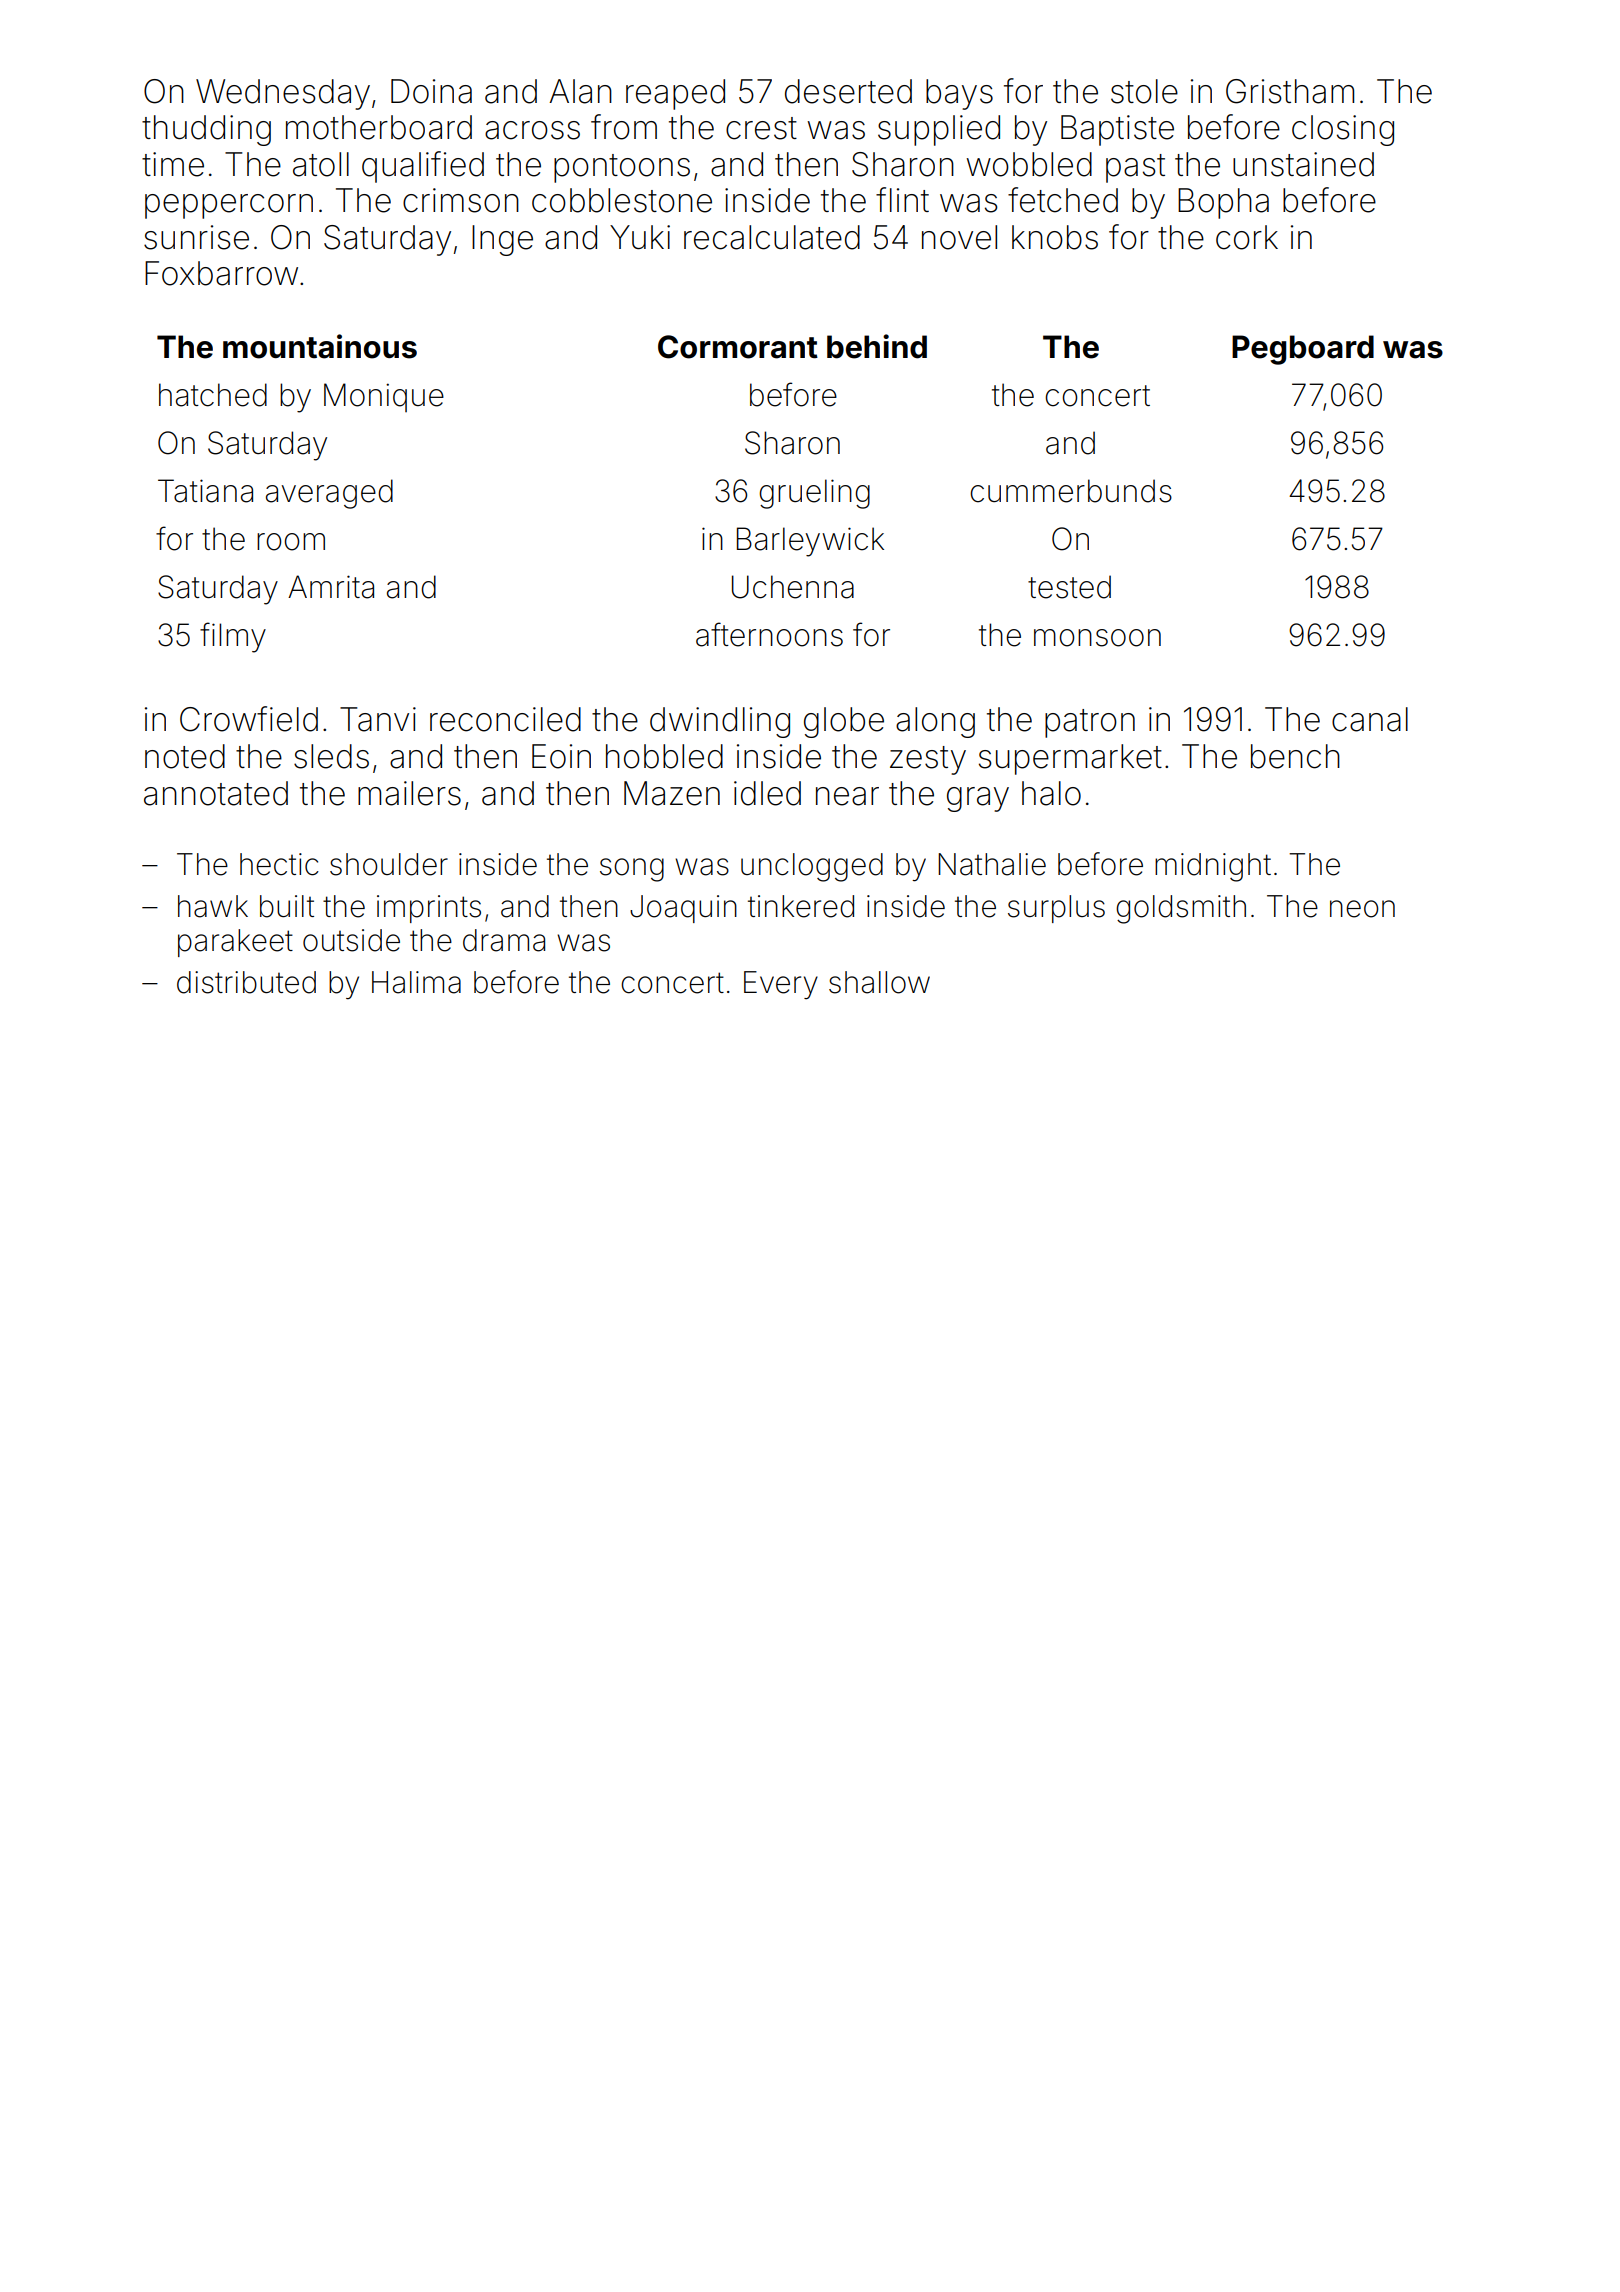  What do you see at coordinates (378, 719) in the screenshot?
I see `Tanvi` at bounding box center [378, 719].
